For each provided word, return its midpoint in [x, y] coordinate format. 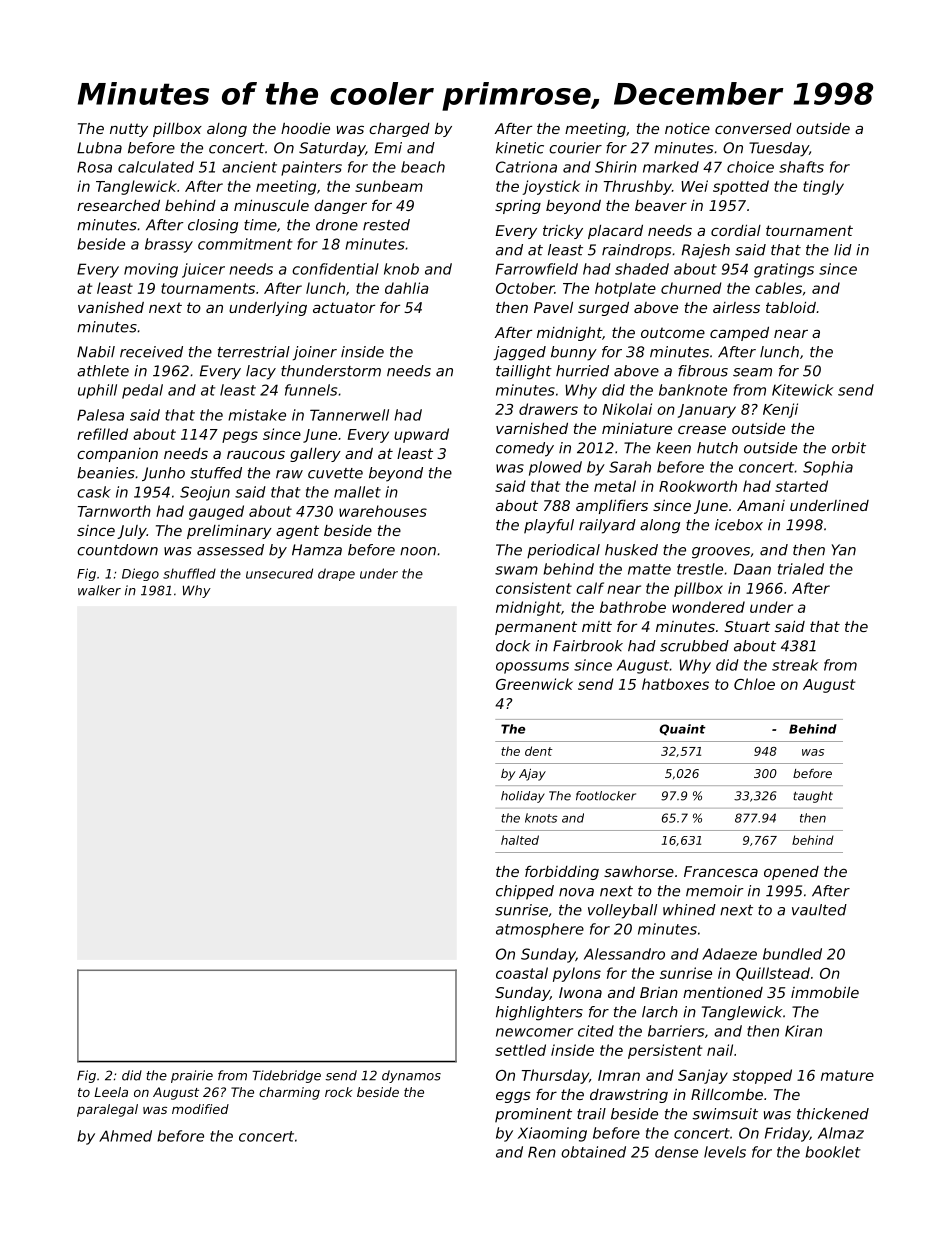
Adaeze [729, 954]
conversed [753, 128]
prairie [192, 1076]
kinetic [520, 148]
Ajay [532, 775]
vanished [111, 307]
